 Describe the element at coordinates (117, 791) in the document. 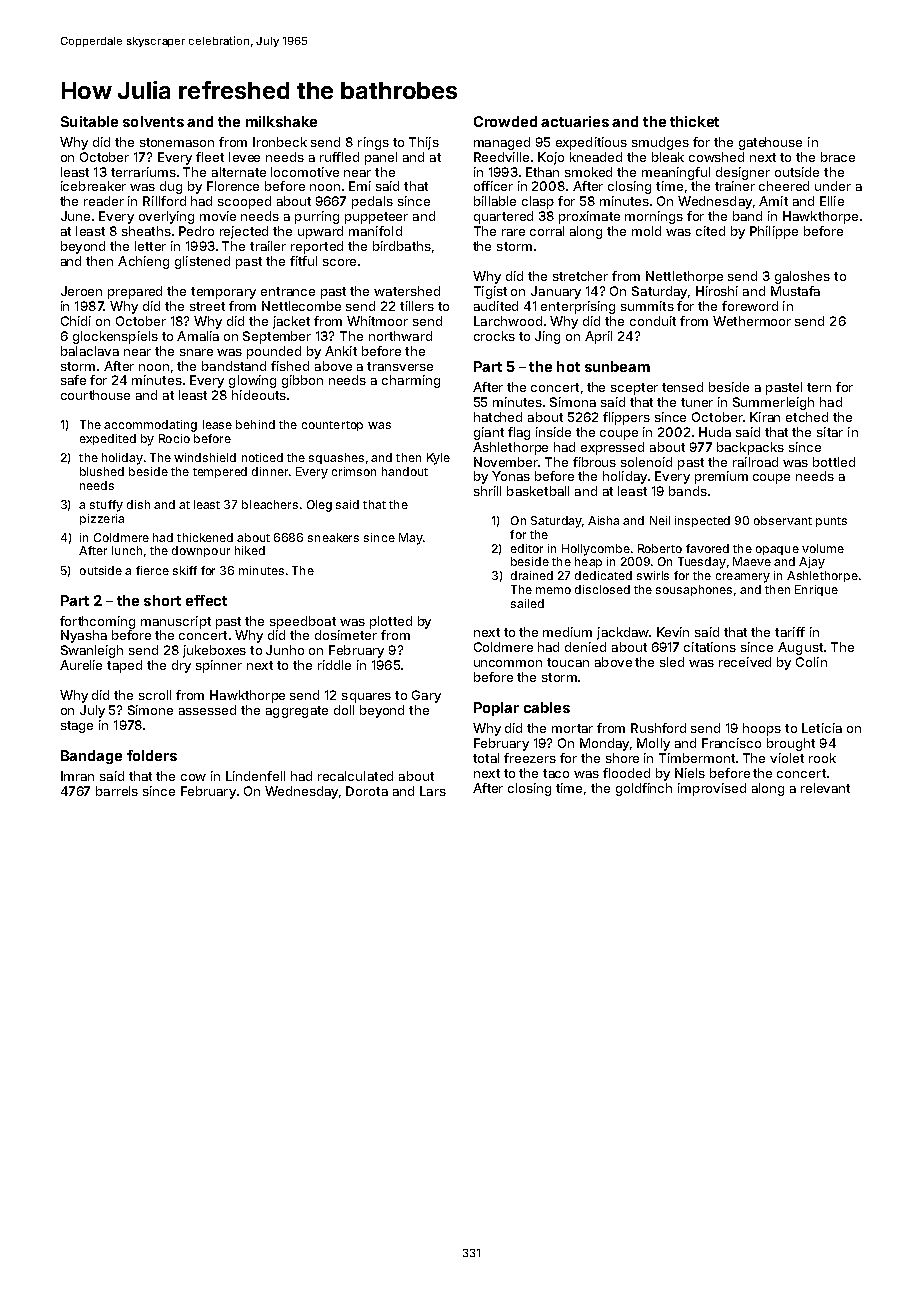

I see `barrels` at that location.
